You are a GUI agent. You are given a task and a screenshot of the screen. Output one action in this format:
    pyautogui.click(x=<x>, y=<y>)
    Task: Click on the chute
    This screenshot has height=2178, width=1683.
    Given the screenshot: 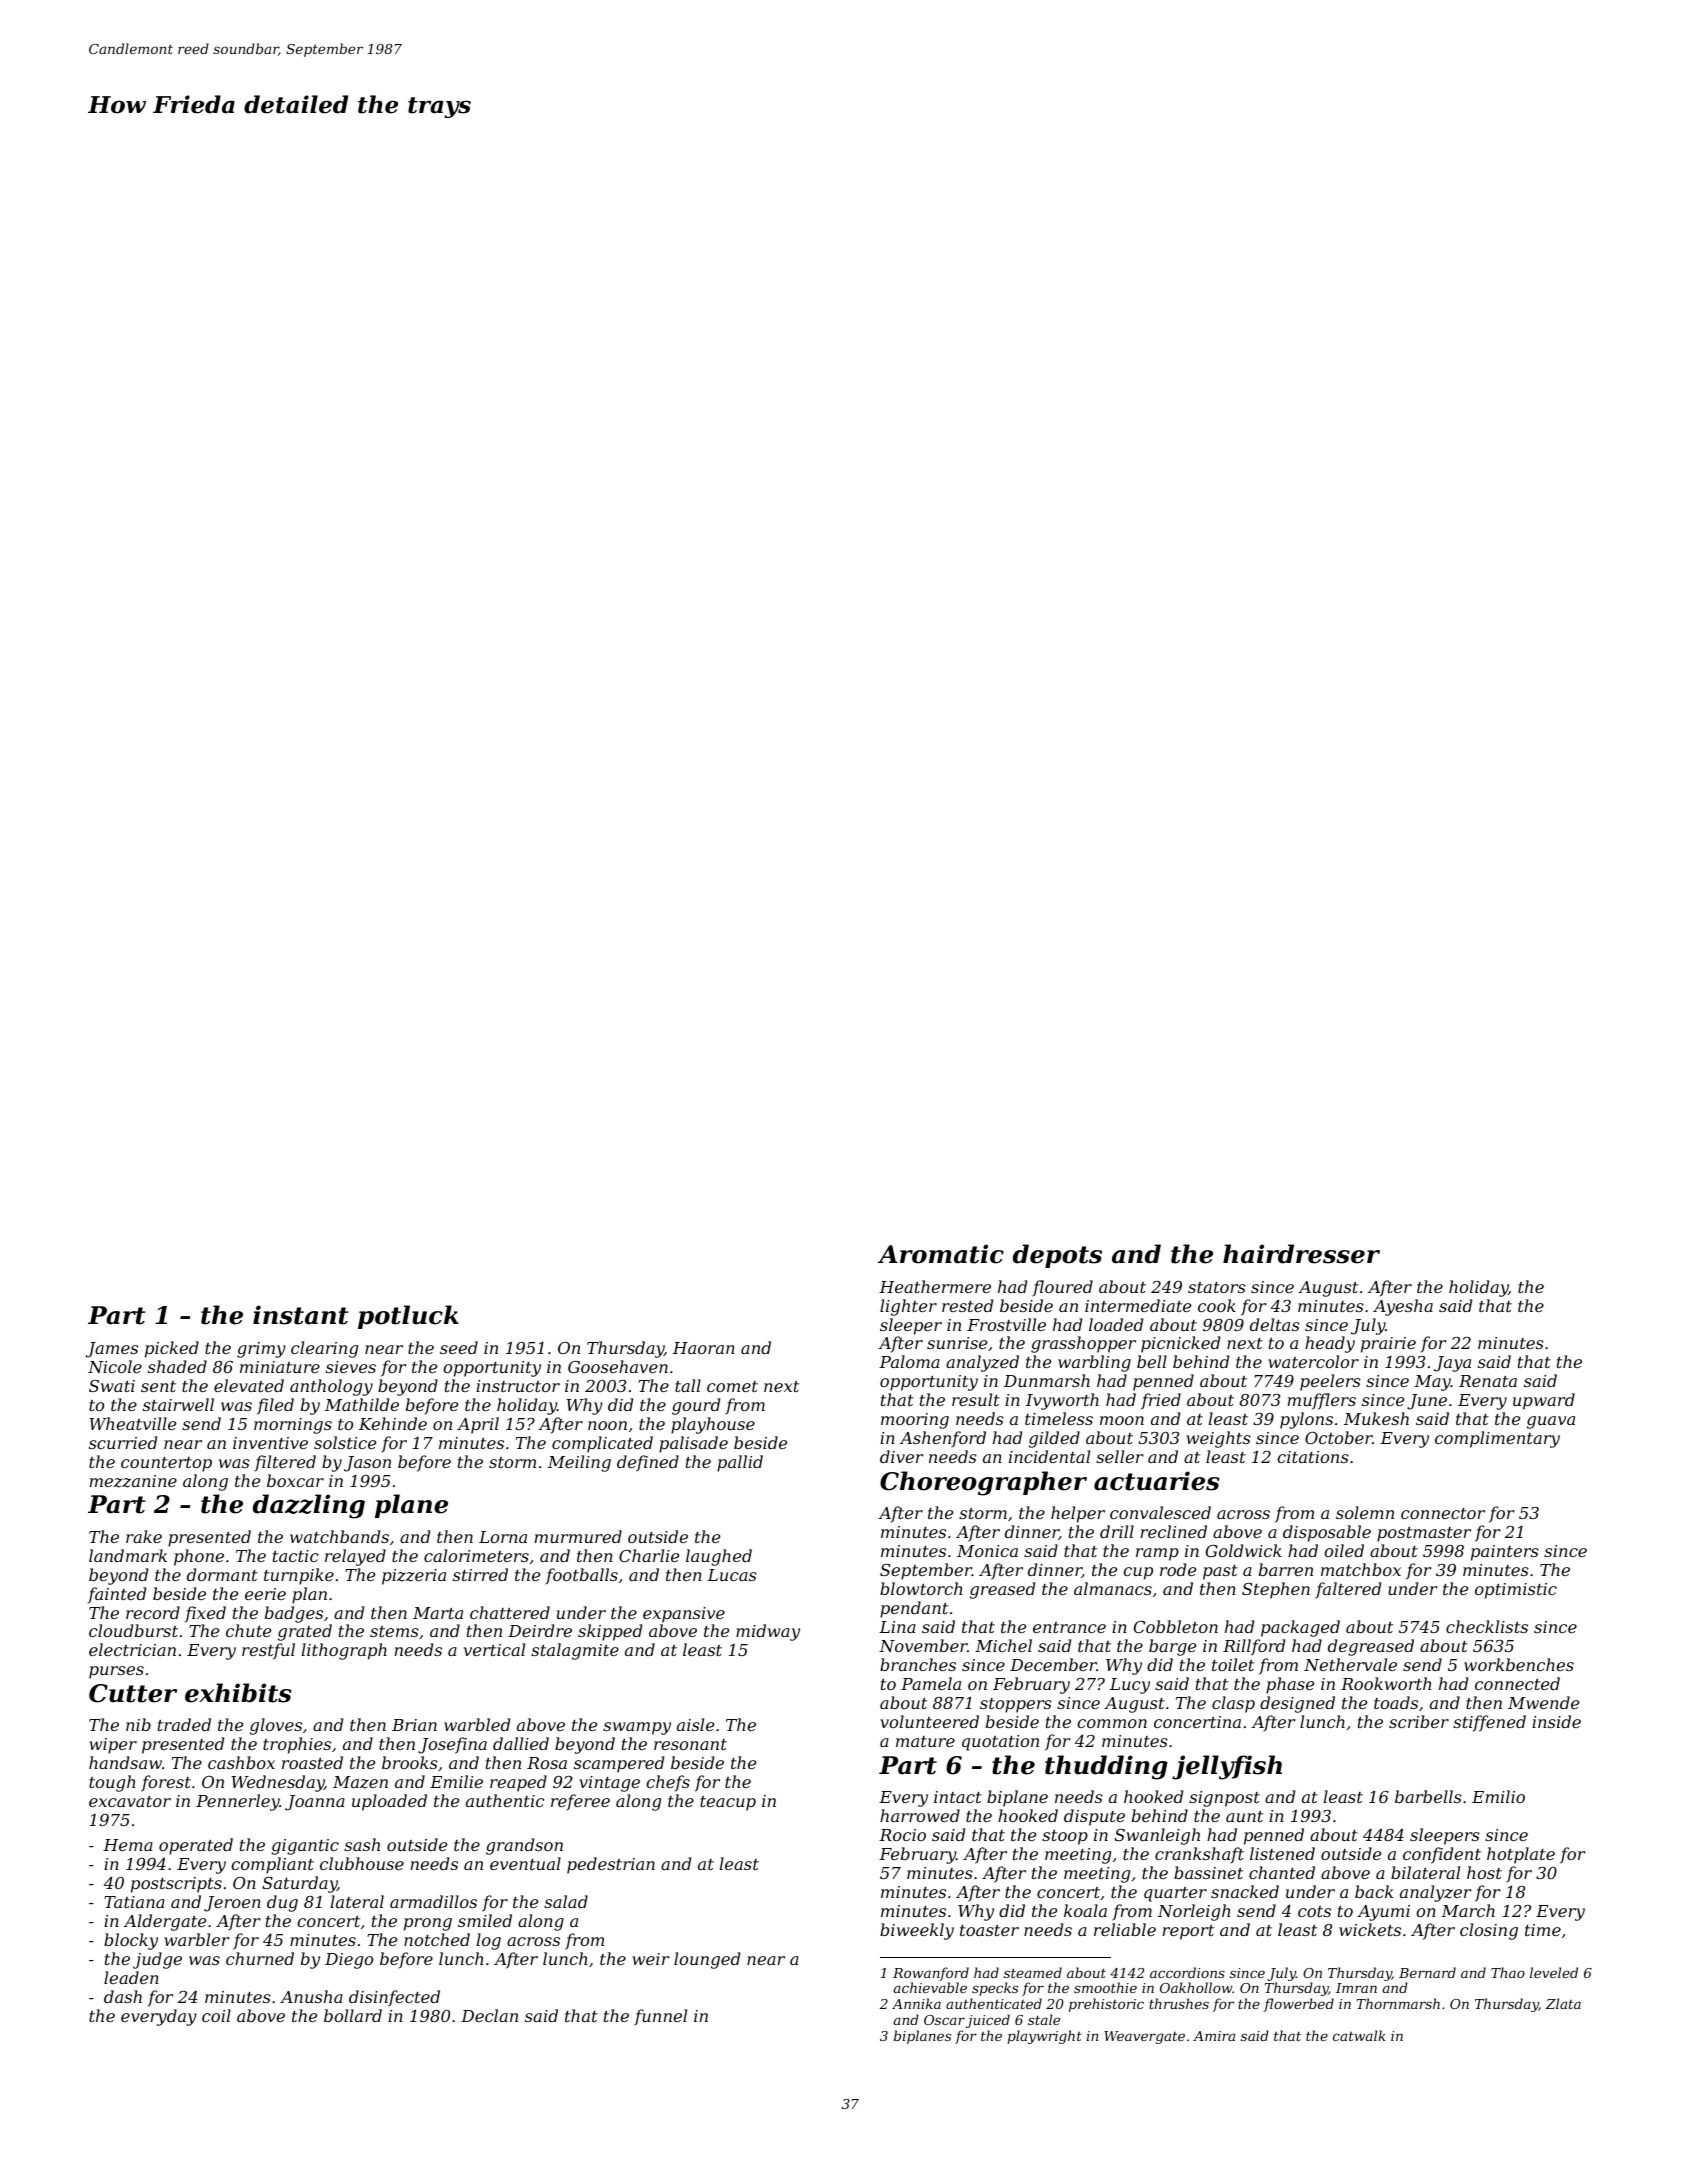 What is the action you would take?
    pyautogui.click(x=248, y=1630)
